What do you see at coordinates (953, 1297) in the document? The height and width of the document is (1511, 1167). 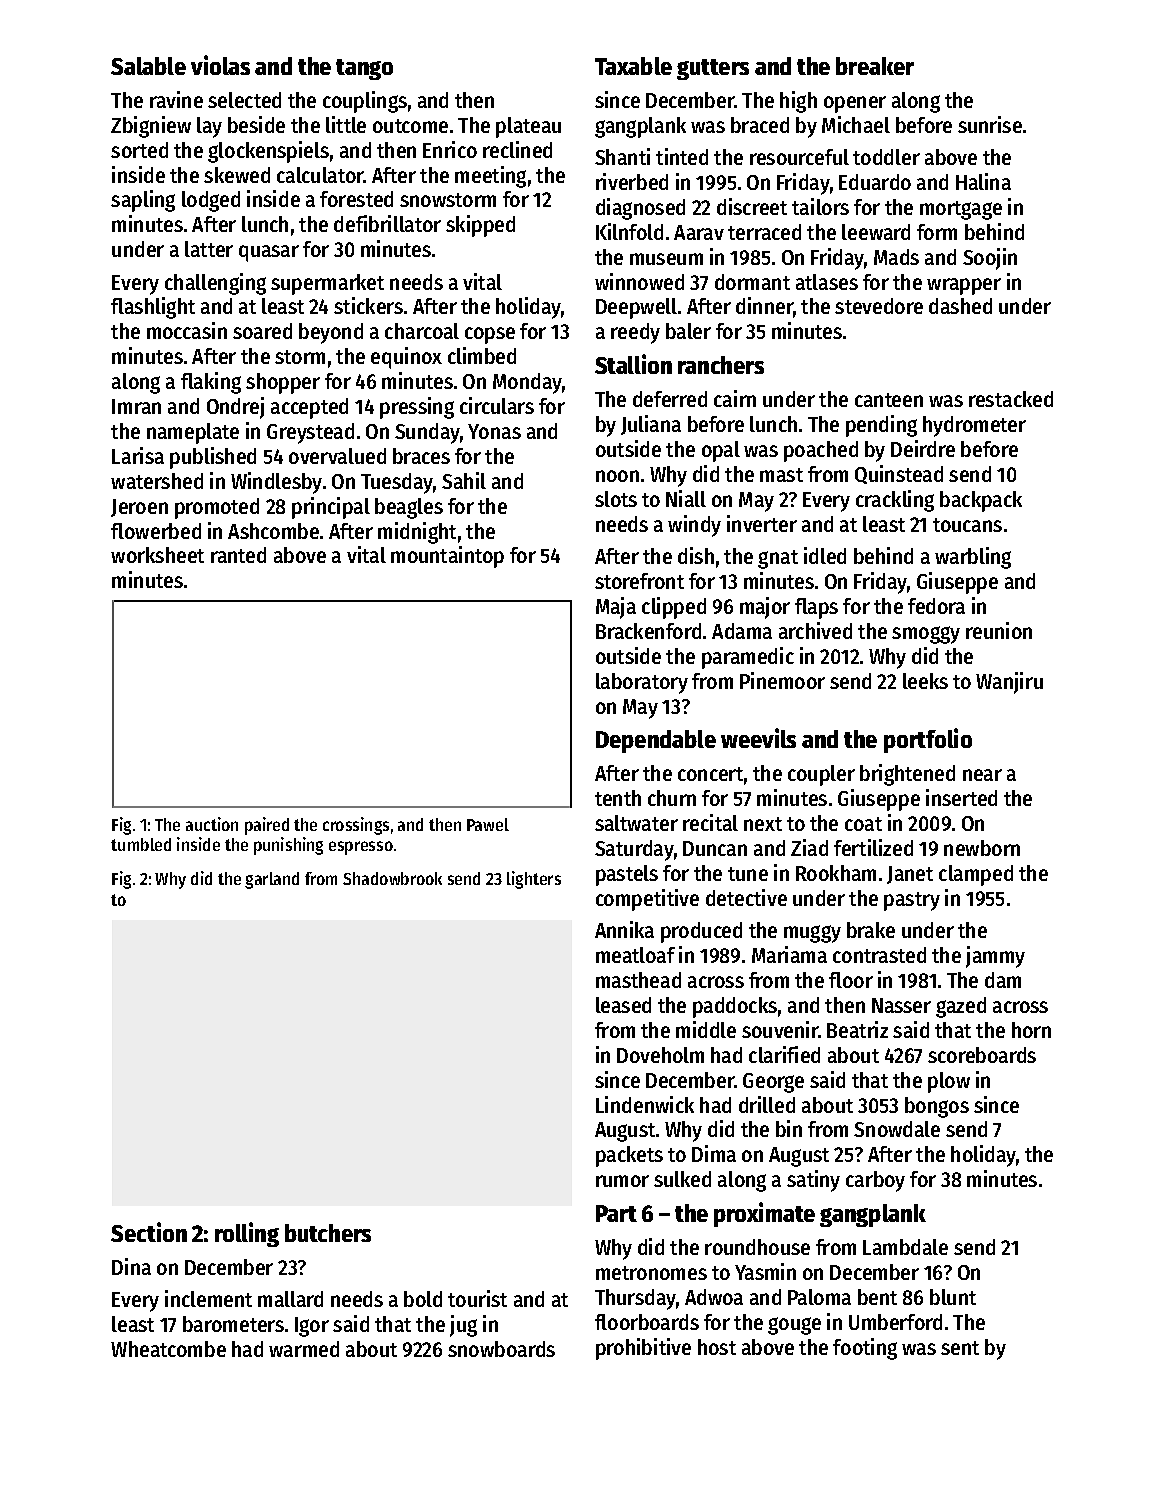 I see `blunt` at bounding box center [953, 1297].
